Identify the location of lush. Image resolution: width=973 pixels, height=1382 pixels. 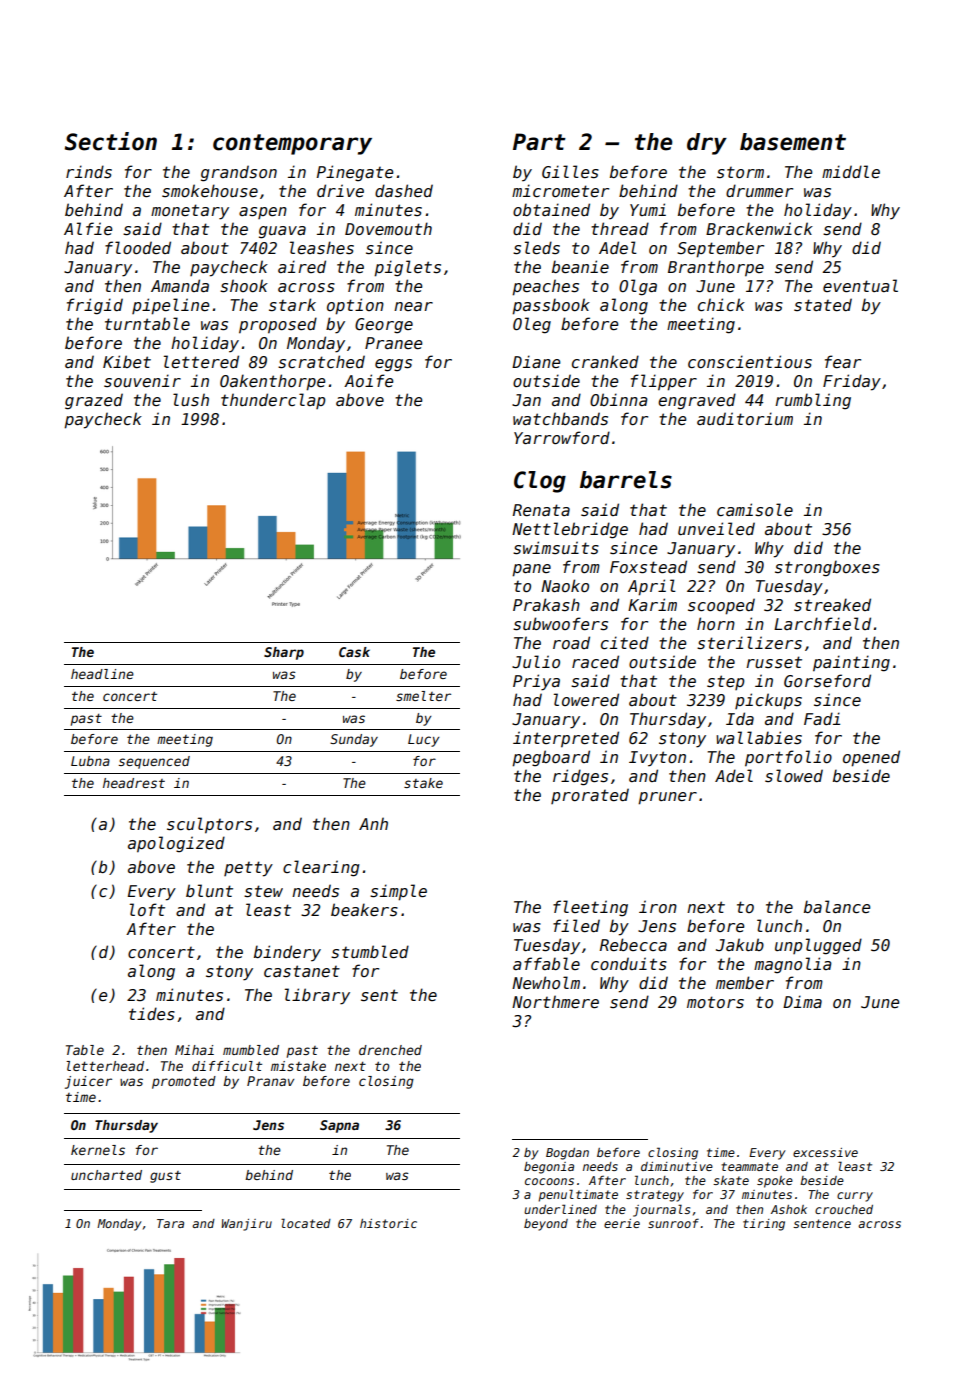
(191, 399).
